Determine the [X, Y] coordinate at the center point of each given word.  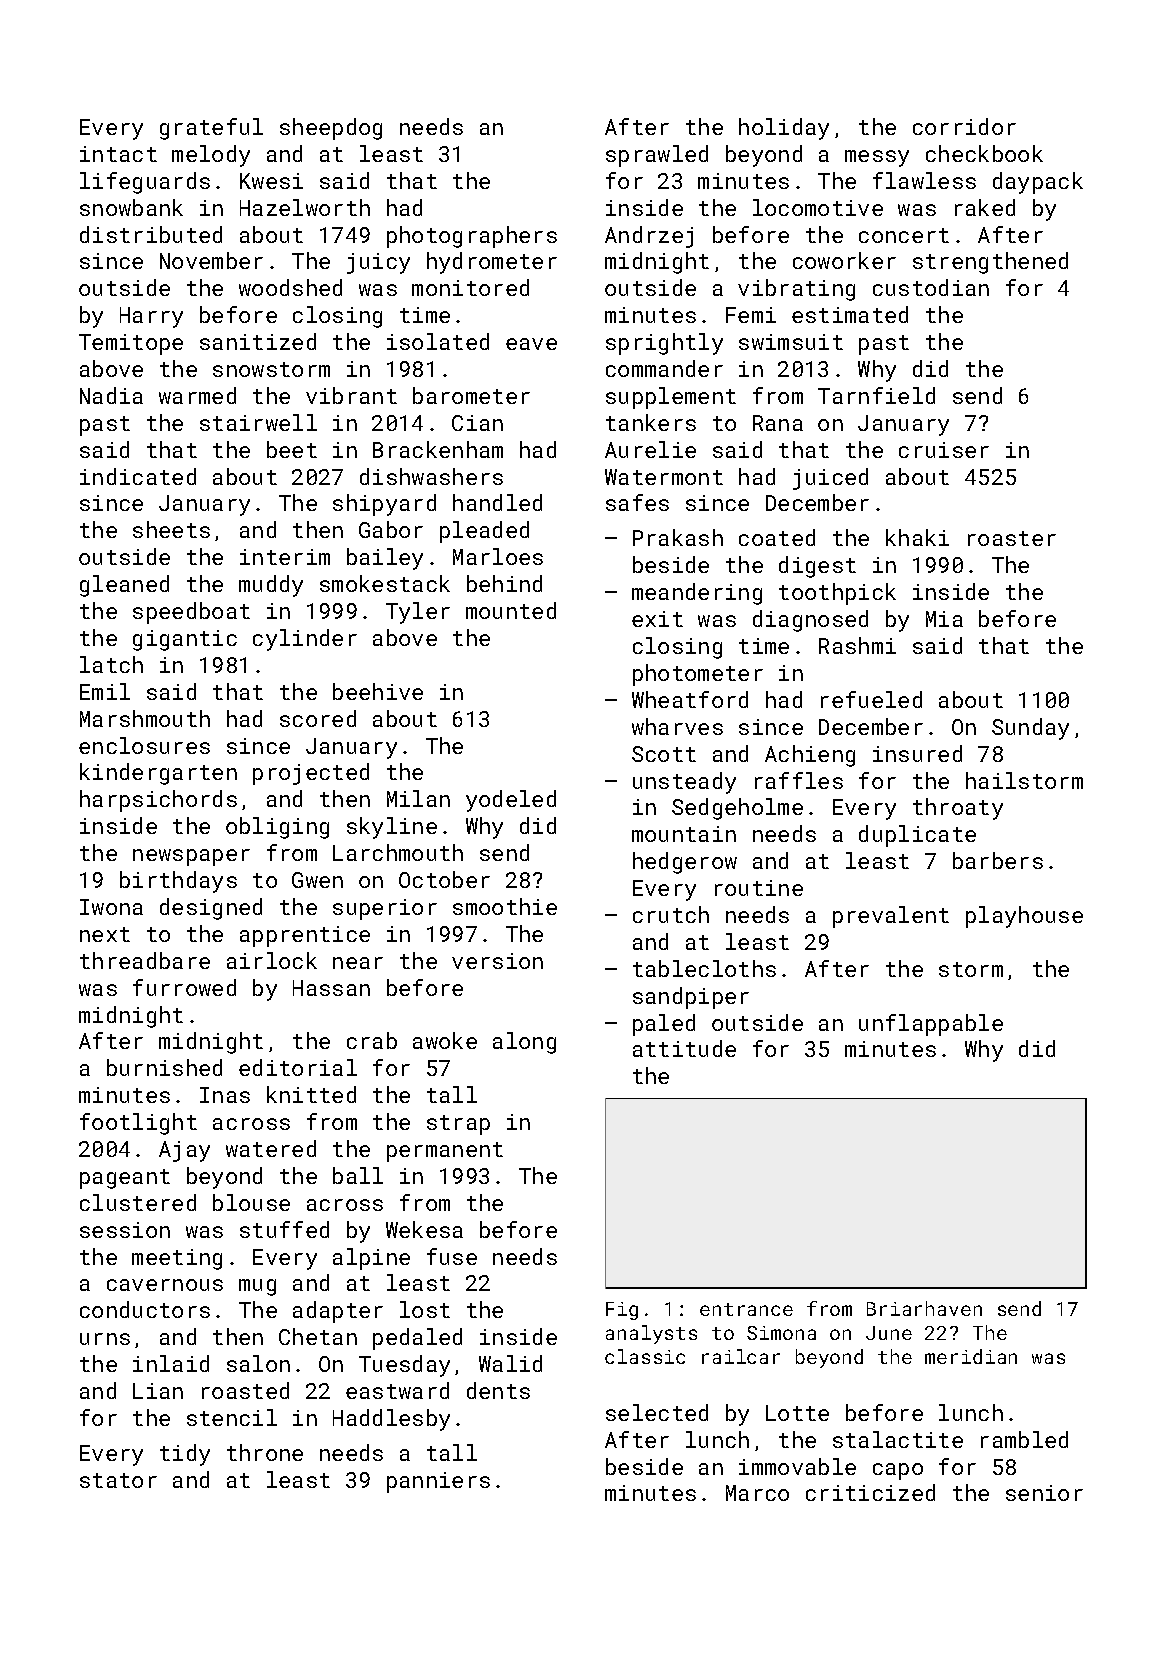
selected [657, 1412]
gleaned [124, 586]
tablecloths [704, 968]
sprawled [657, 156]
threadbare [145, 960]
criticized [870, 1492]
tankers [651, 422]
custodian [931, 287]
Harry [151, 317]
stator [118, 1480]
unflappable [931, 1025]
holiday [784, 129]
